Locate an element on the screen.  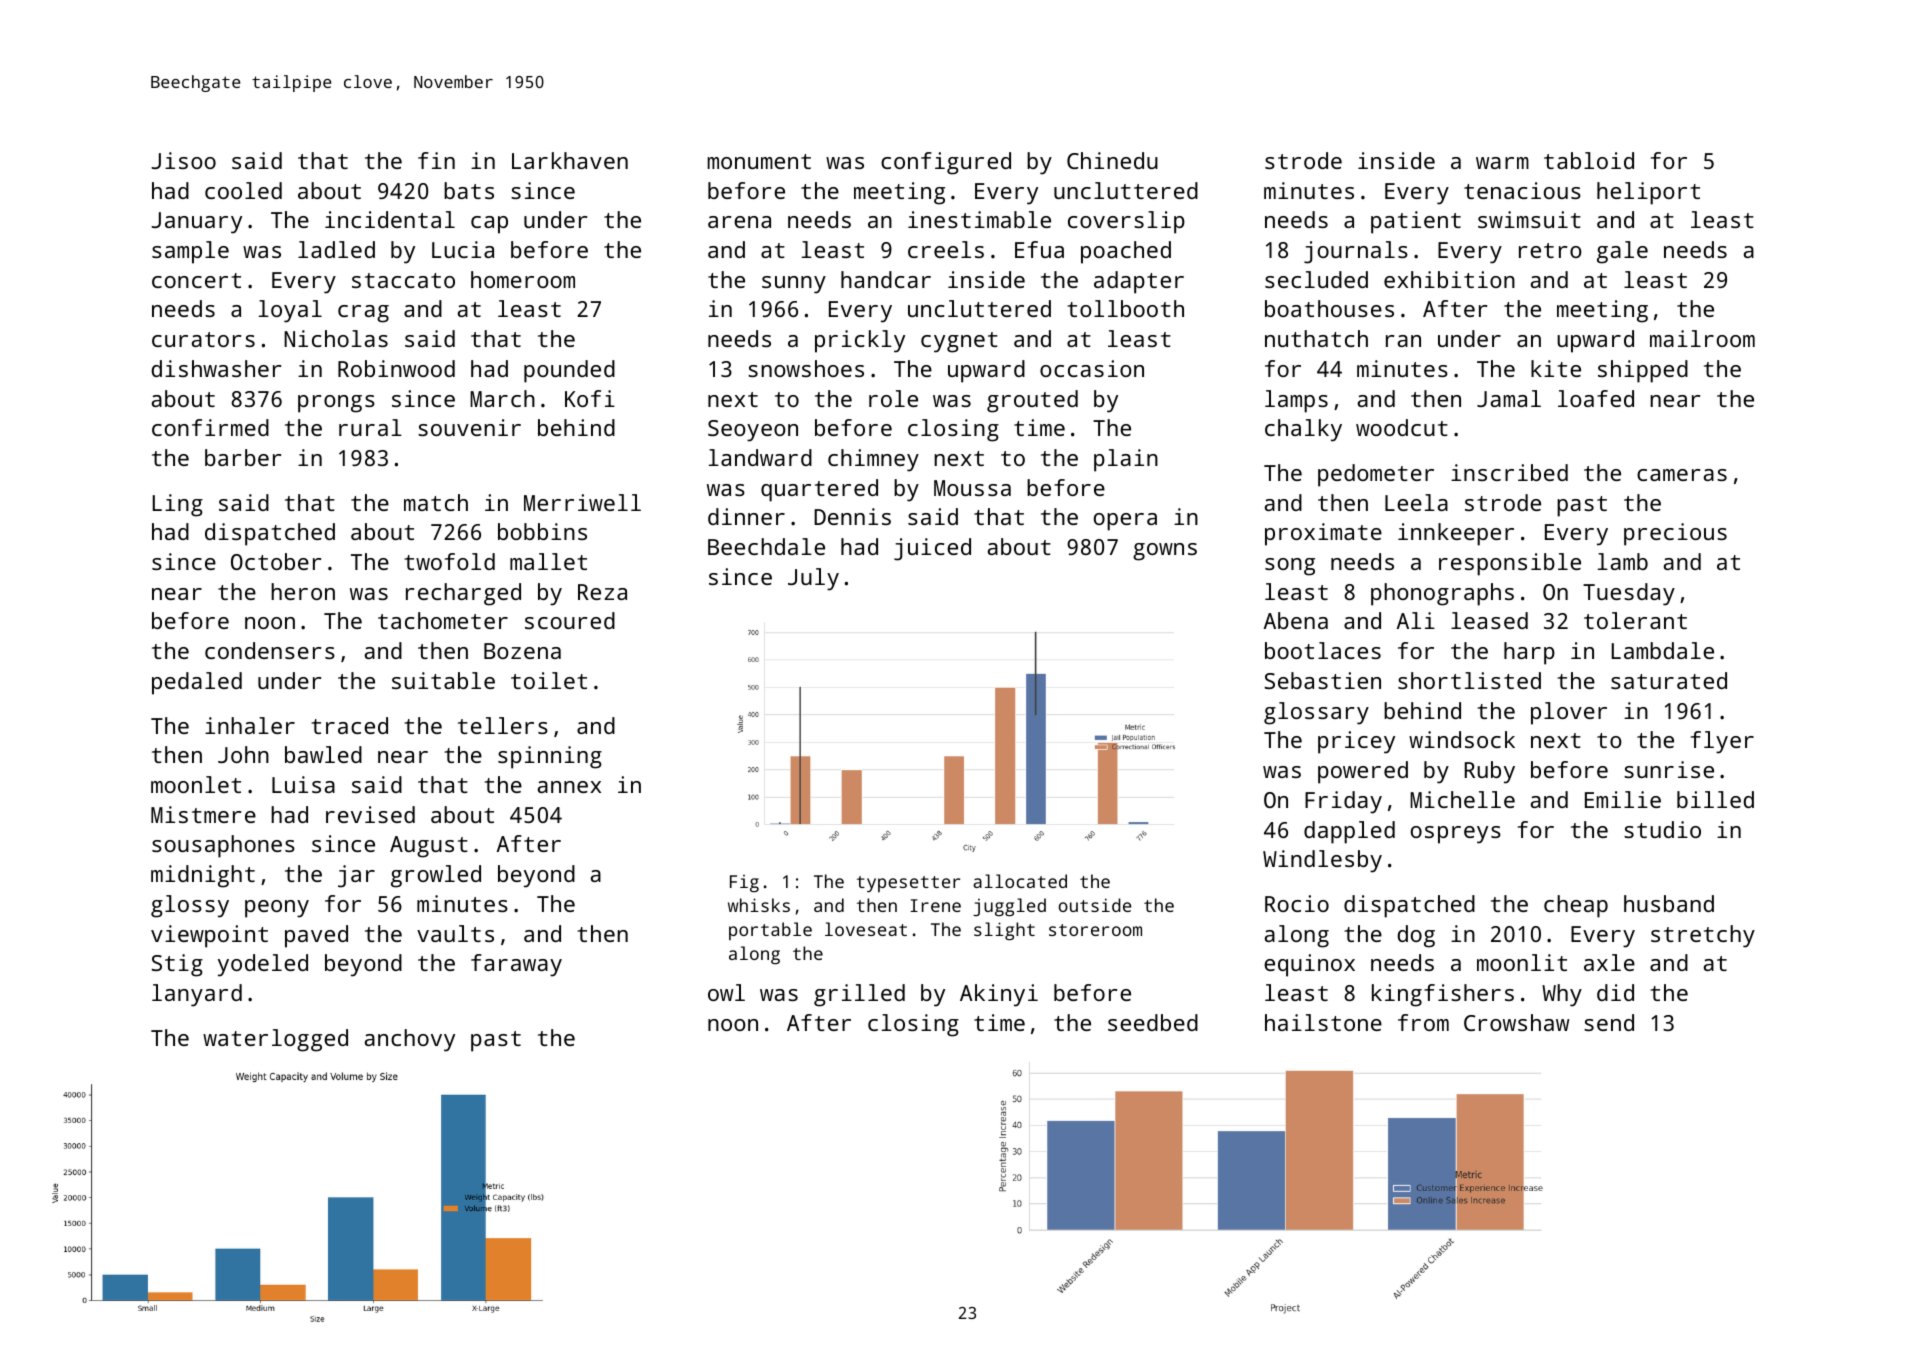
moonlet is located at coordinates (196, 784).
